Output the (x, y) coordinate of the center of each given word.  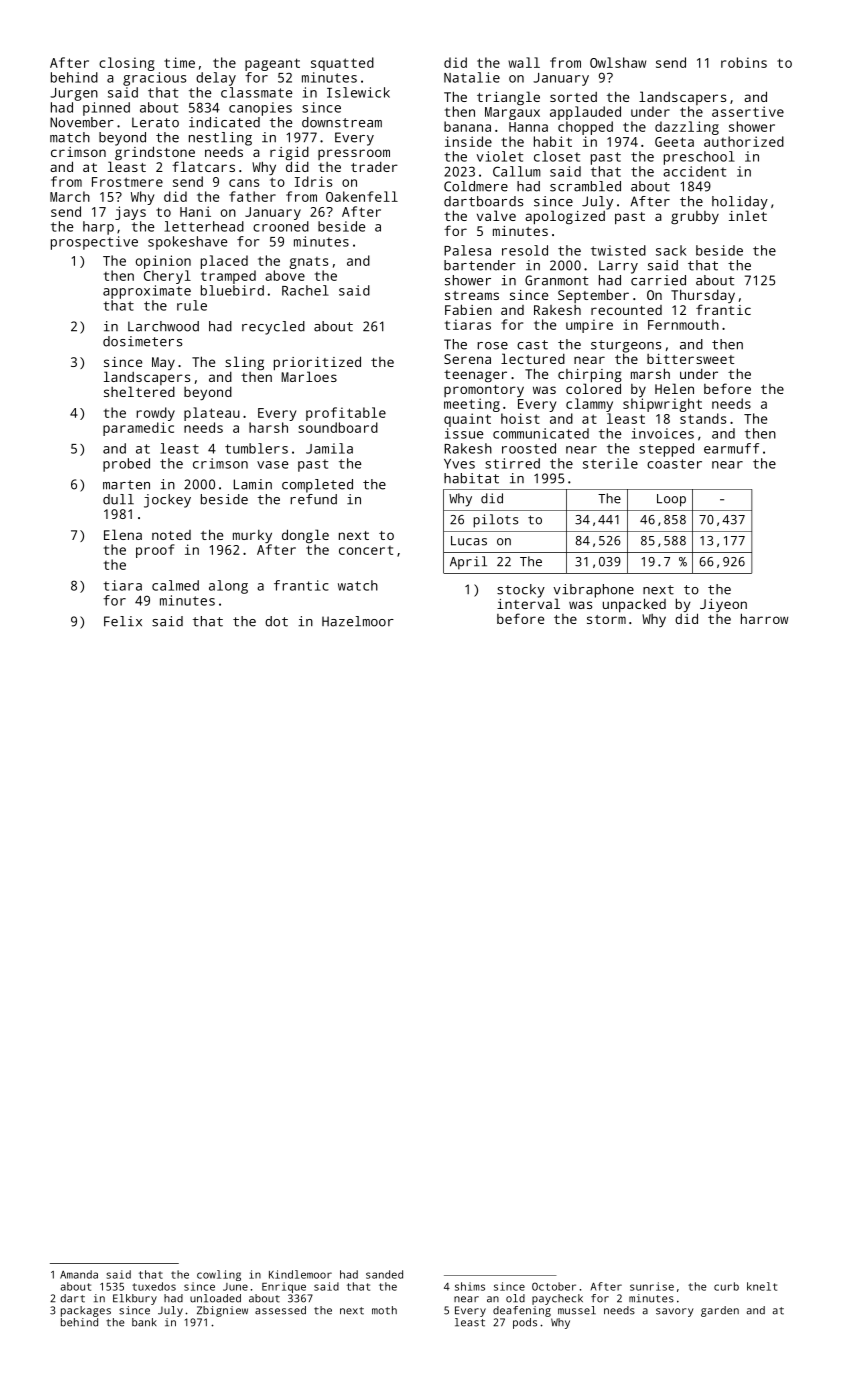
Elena (123, 534)
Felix (123, 621)
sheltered (139, 391)
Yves (459, 464)
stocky (521, 591)
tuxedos (154, 1286)
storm (606, 619)
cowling (219, 1275)
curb (726, 1286)
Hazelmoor (358, 621)
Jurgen (74, 94)
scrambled (585, 186)
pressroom (354, 154)
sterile (610, 463)
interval (528, 603)
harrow (764, 618)
